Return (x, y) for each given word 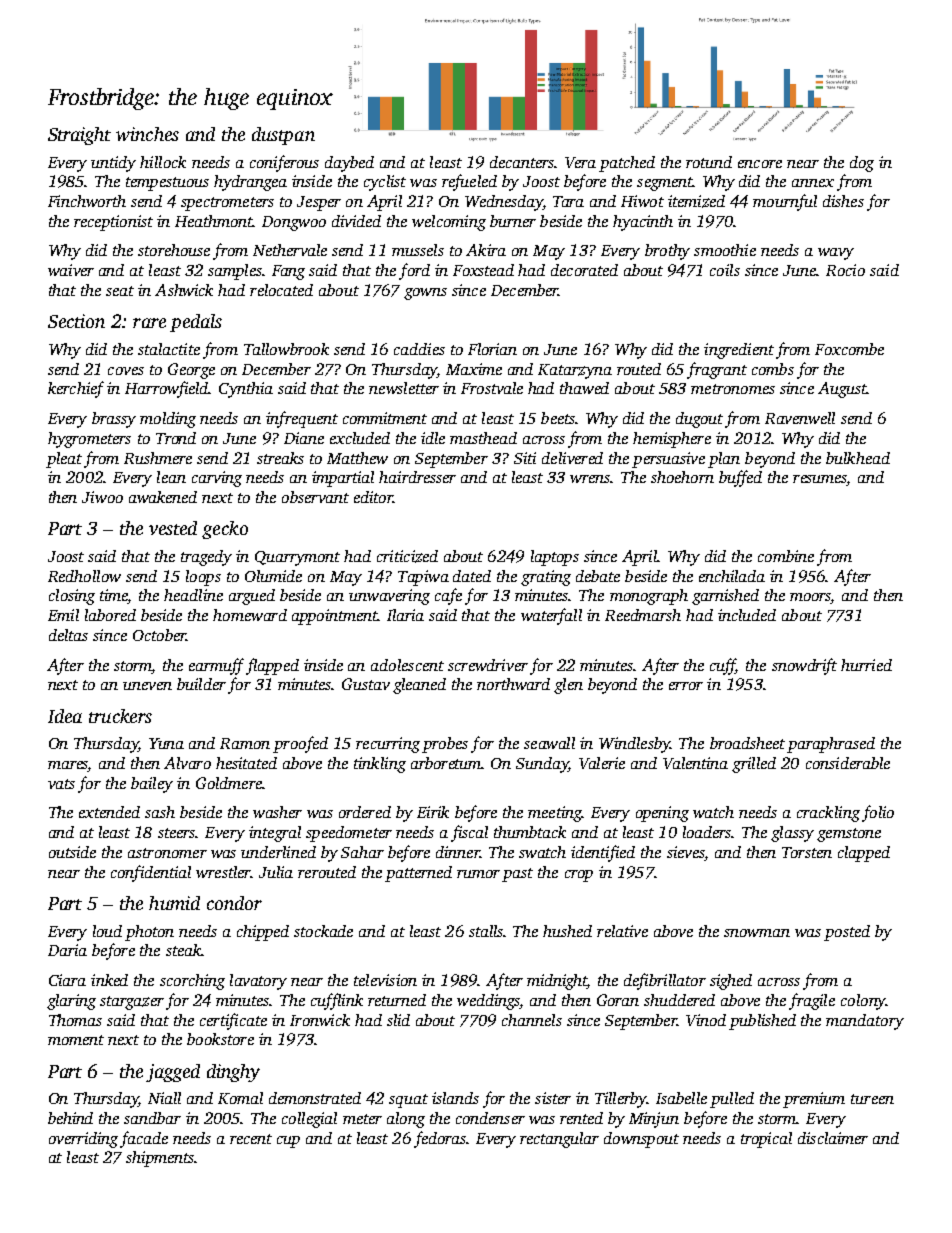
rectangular (559, 1140)
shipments (160, 1159)
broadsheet (747, 743)
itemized (696, 201)
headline (193, 595)
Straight (79, 136)
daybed (349, 164)
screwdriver (488, 665)
